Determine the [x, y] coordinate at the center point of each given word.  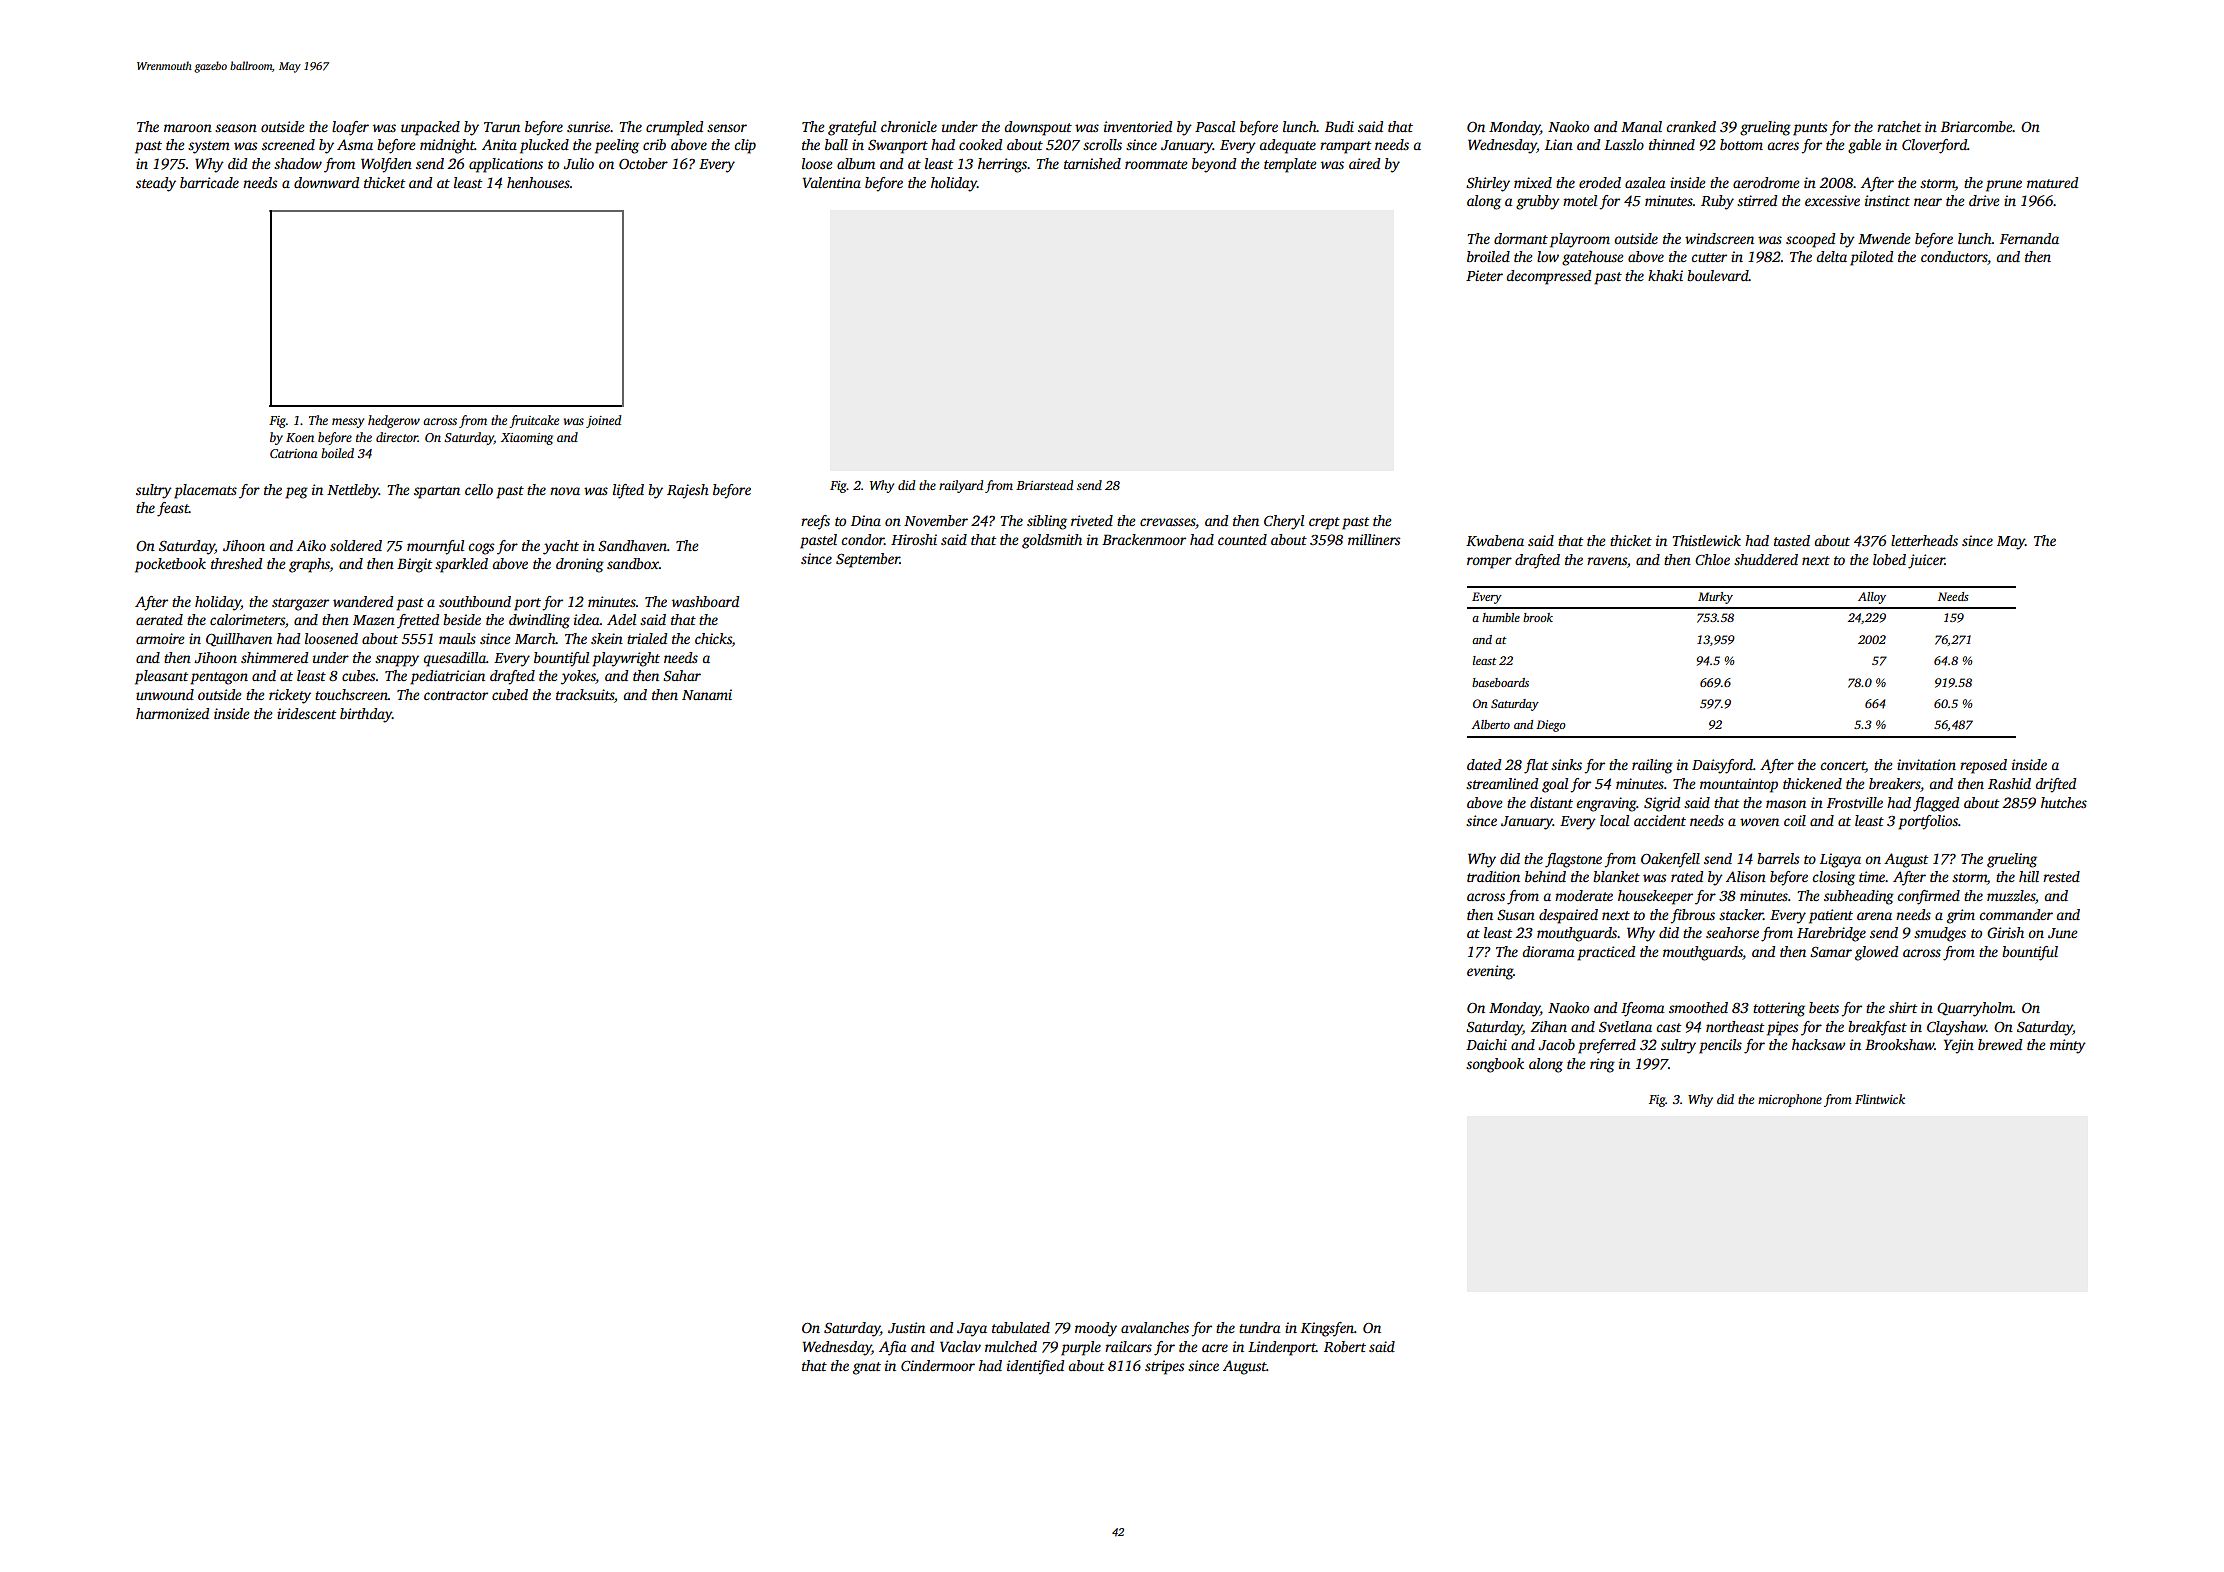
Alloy [1872, 598]
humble [1501, 617]
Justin [906, 1327]
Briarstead [1044, 485]
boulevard [1718, 275]
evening [1490, 972]
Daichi [1486, 1044]
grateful [852, 128]
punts [1810, 129]
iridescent [306, 713]
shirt [1903, 1007]
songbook [1495, 1065]
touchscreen [351, 694]
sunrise [588, 126]
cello [479, 489]
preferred [1607, 1046]
